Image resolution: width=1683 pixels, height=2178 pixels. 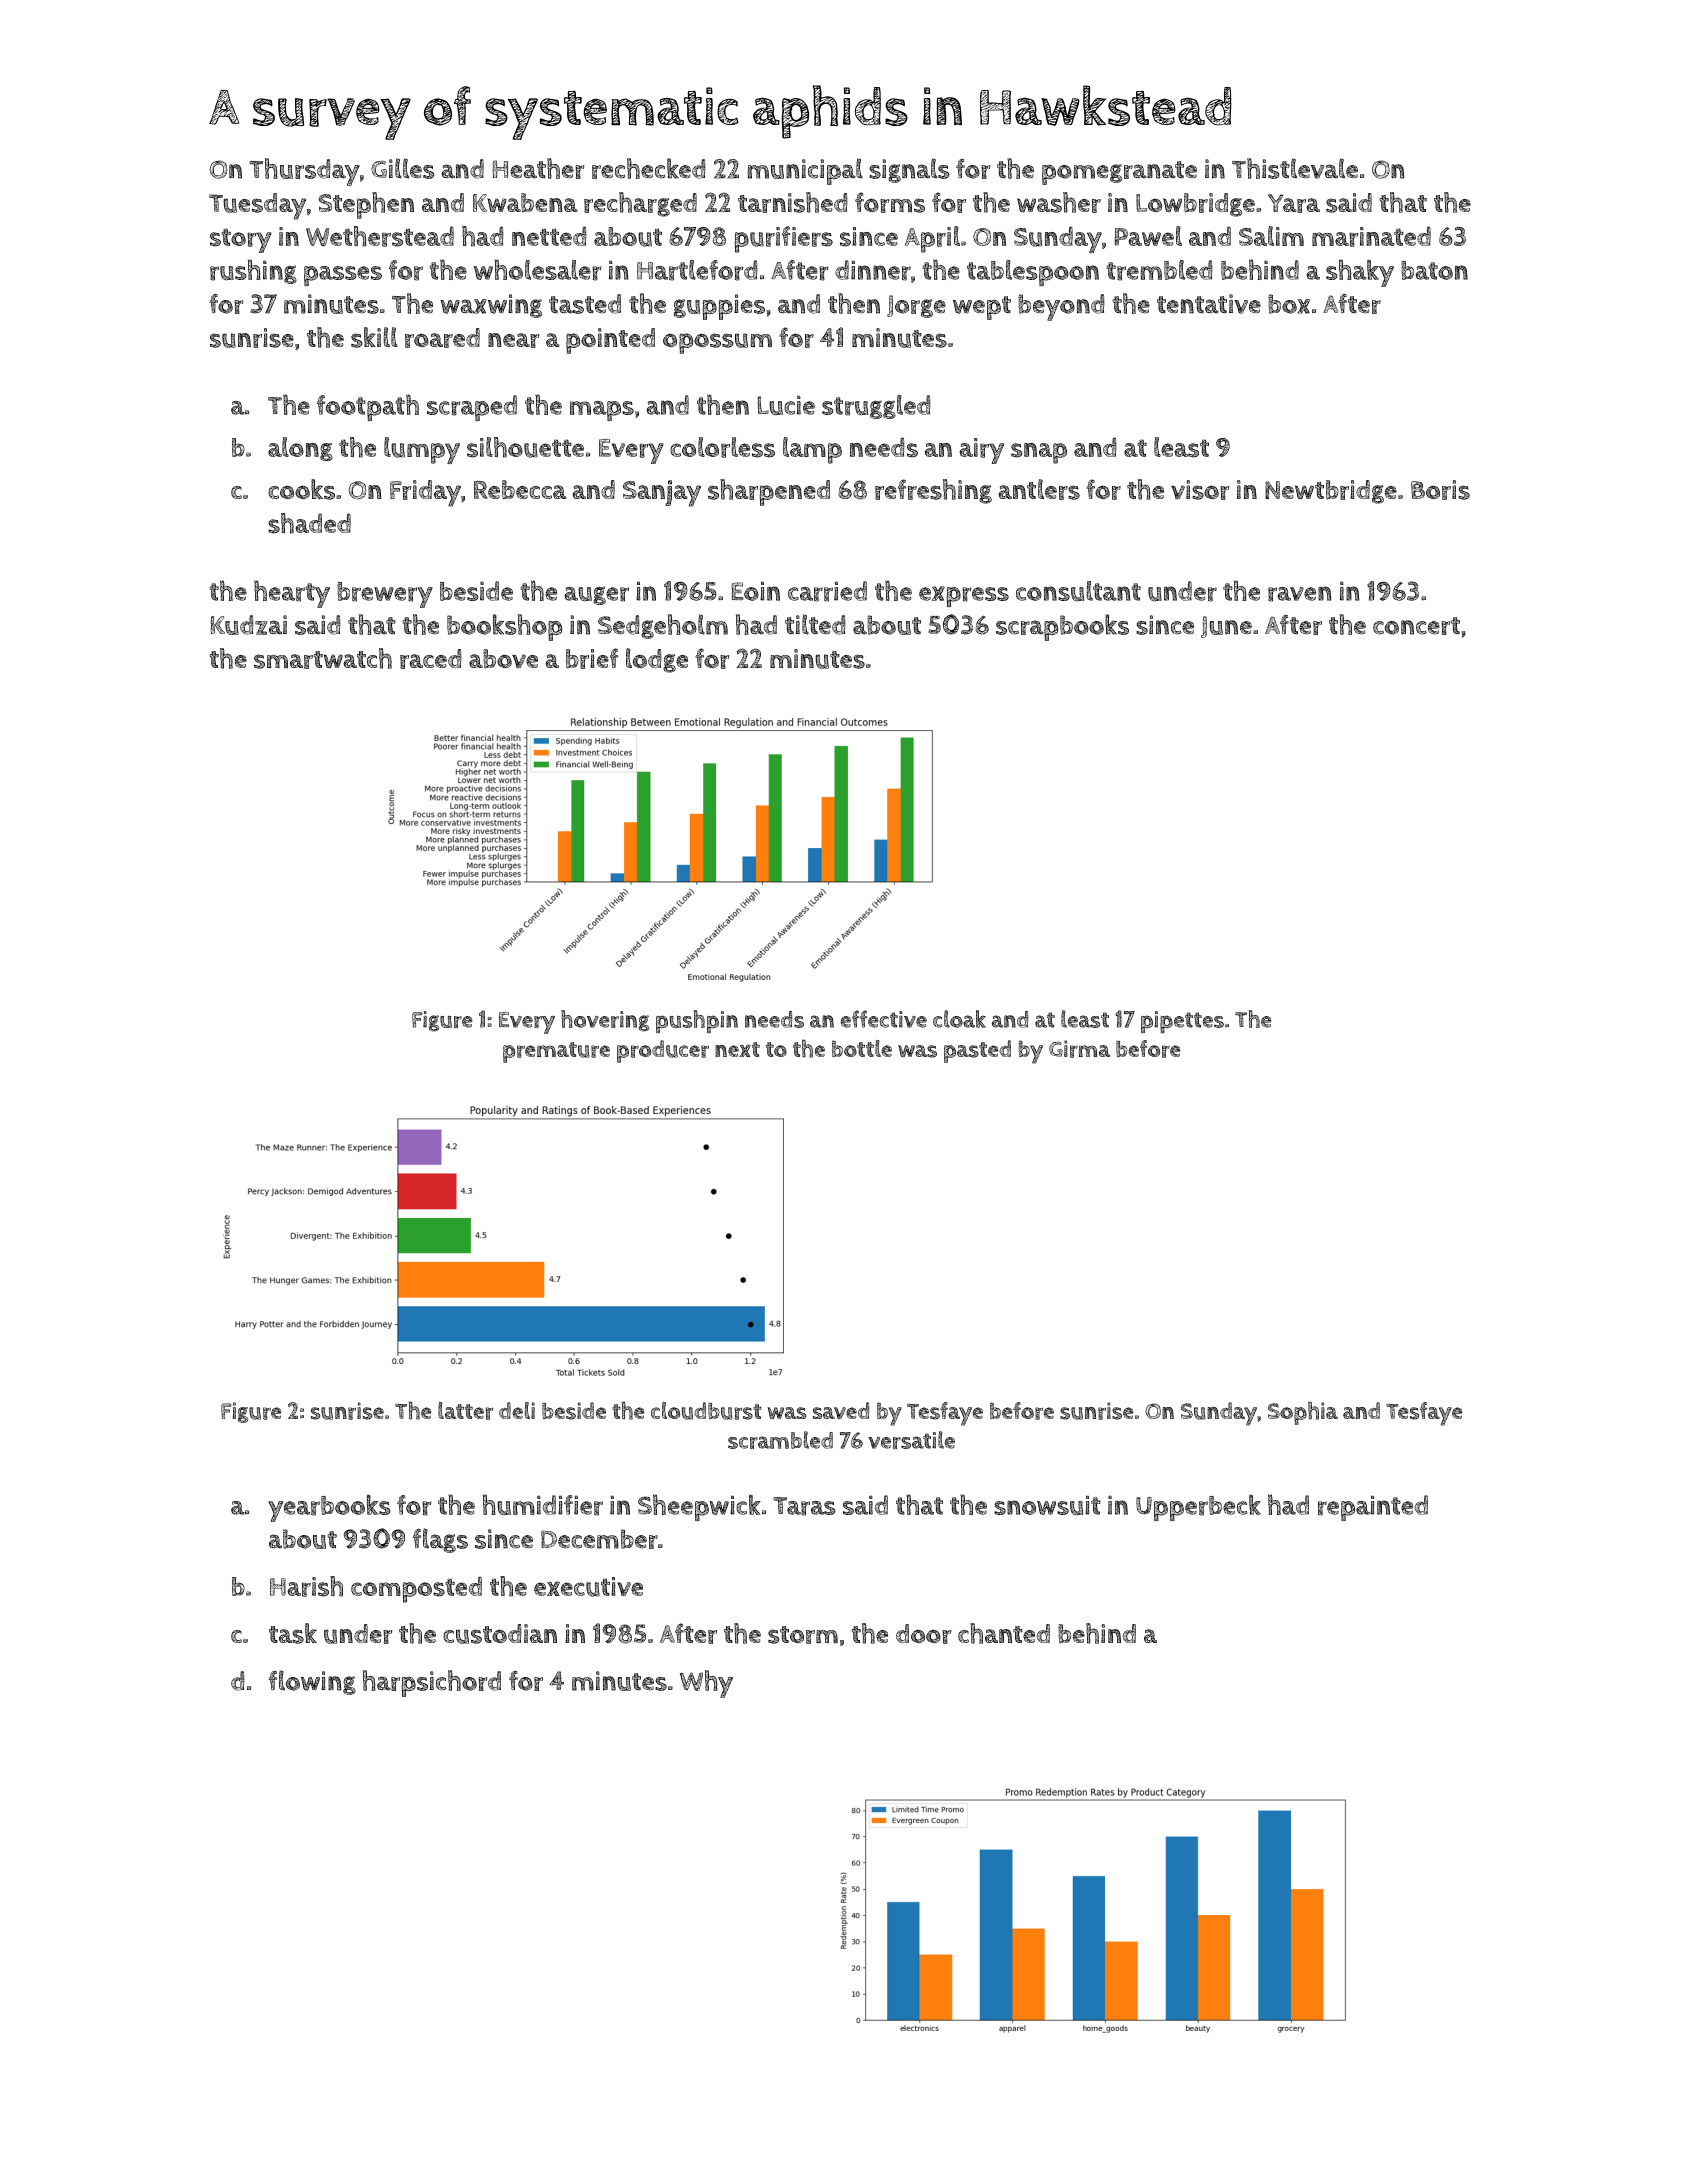 What do you see at coordinates (909, 170) in the screenshot?
I see `signals` at bounding box center [909, 170].
